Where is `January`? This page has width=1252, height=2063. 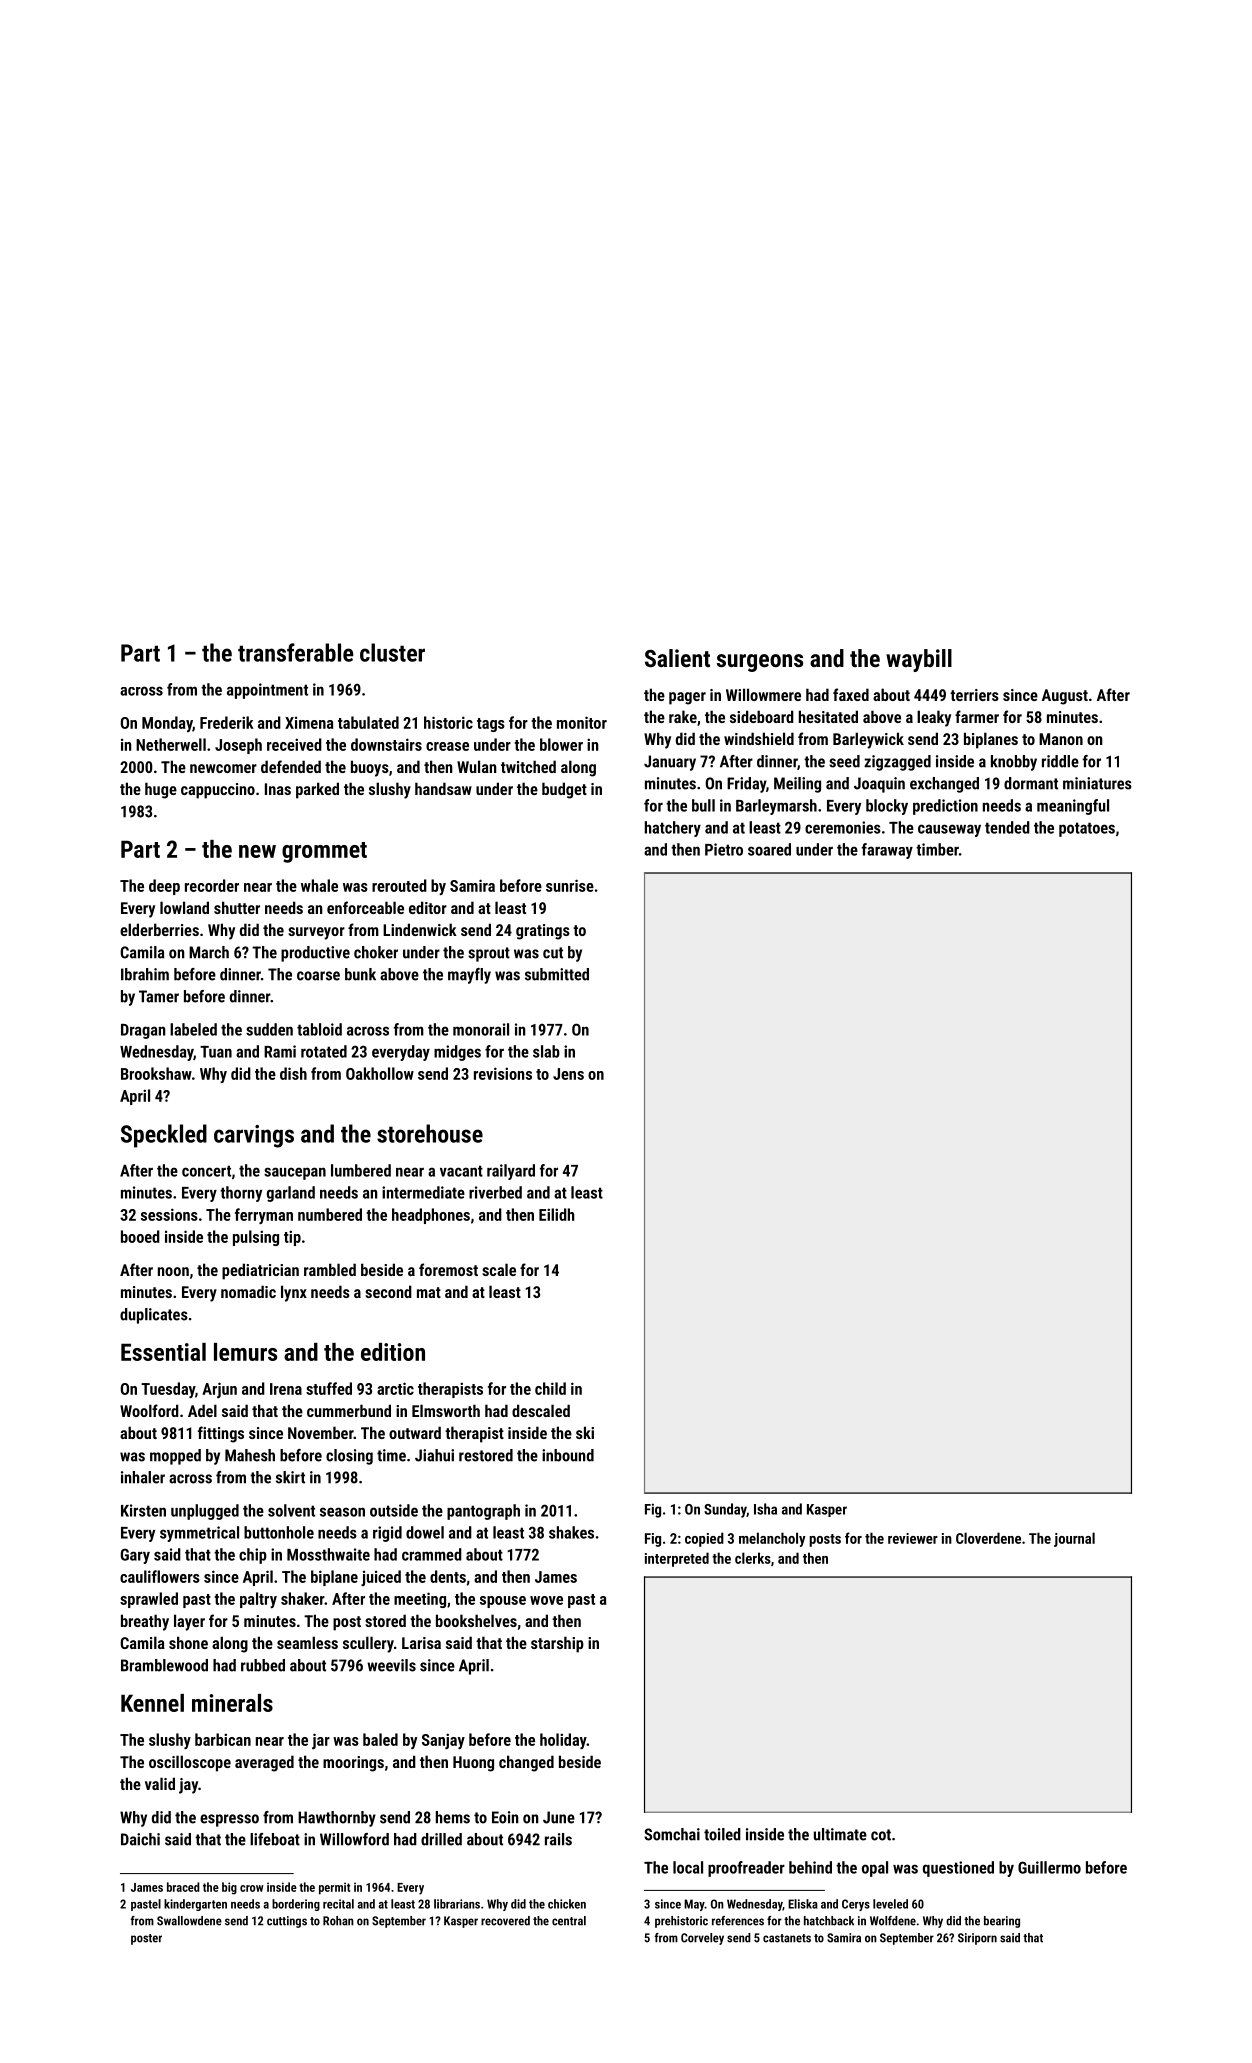
January is located at coordinates (670, 763).
